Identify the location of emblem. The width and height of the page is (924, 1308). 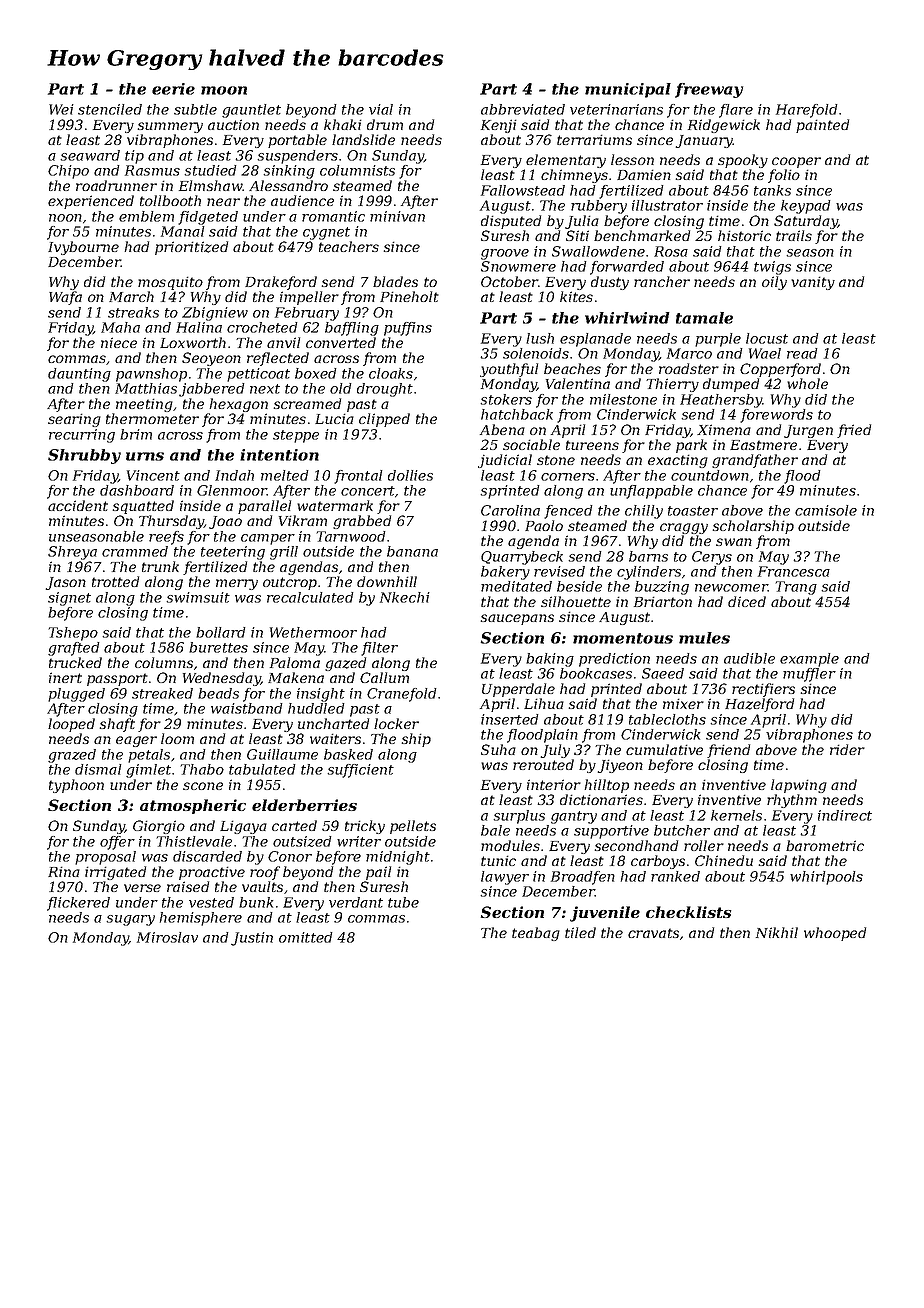
(146, 216).
